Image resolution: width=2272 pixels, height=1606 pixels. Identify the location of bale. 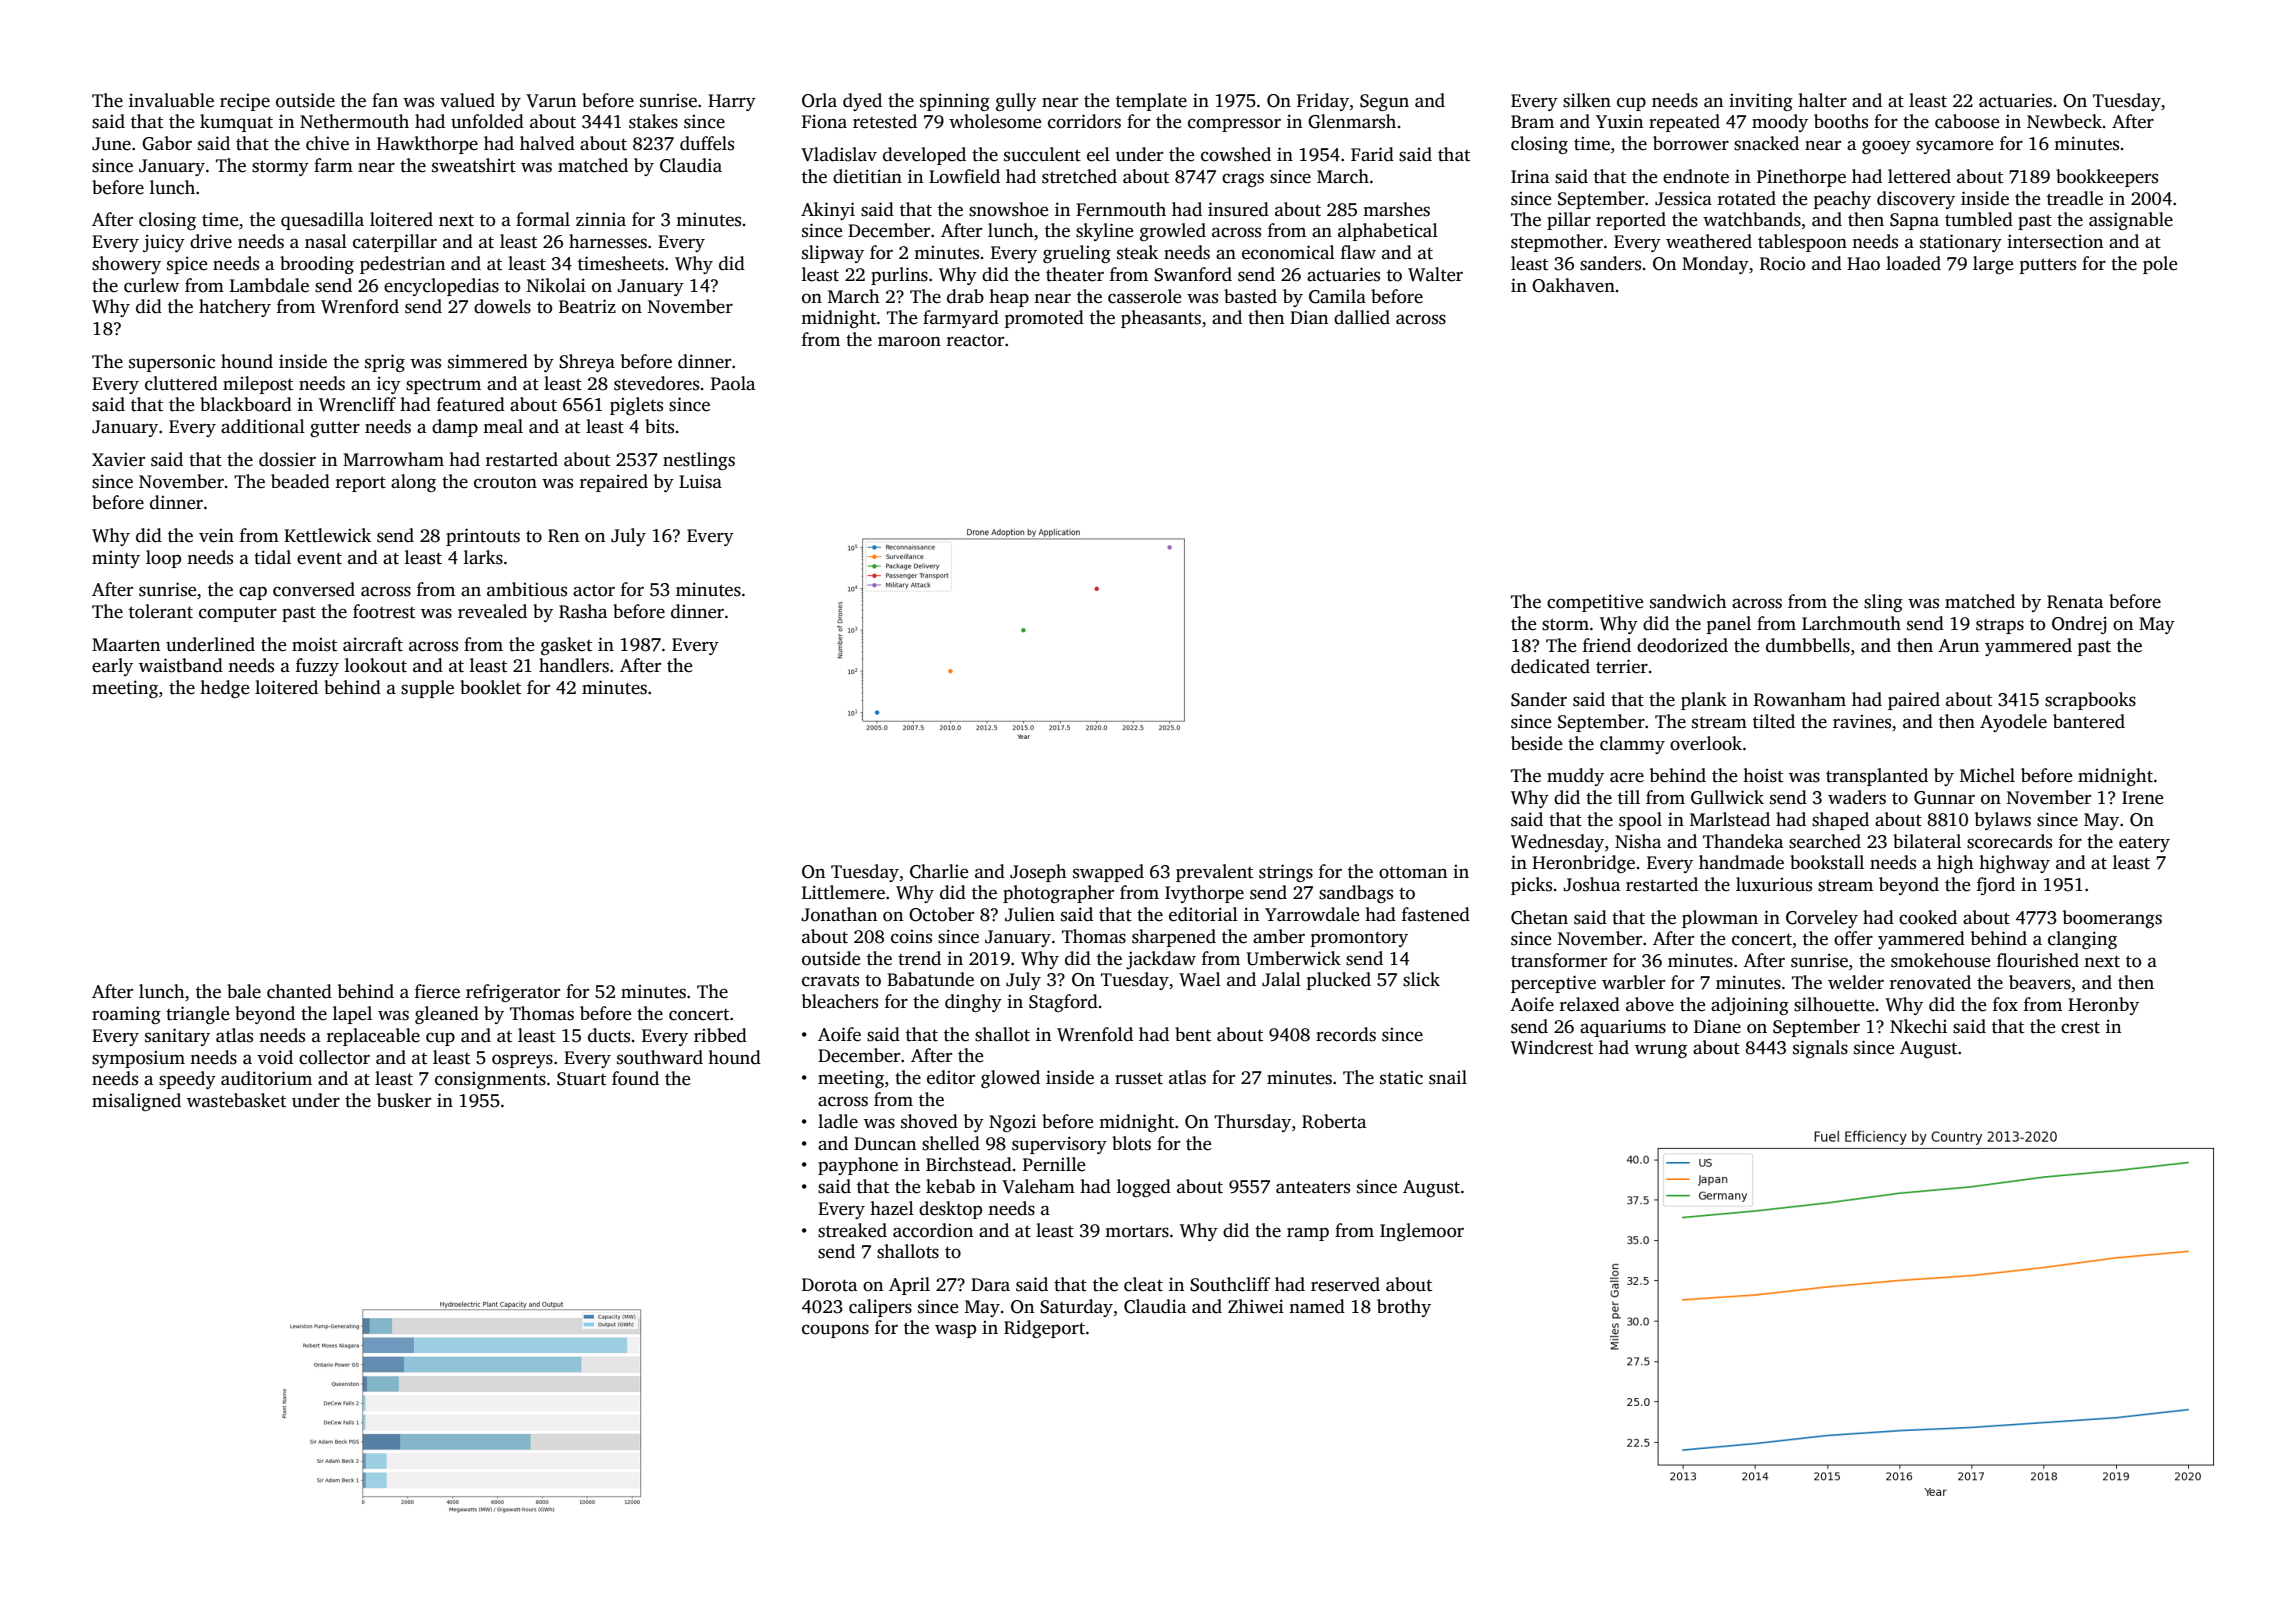
(244, 991).
